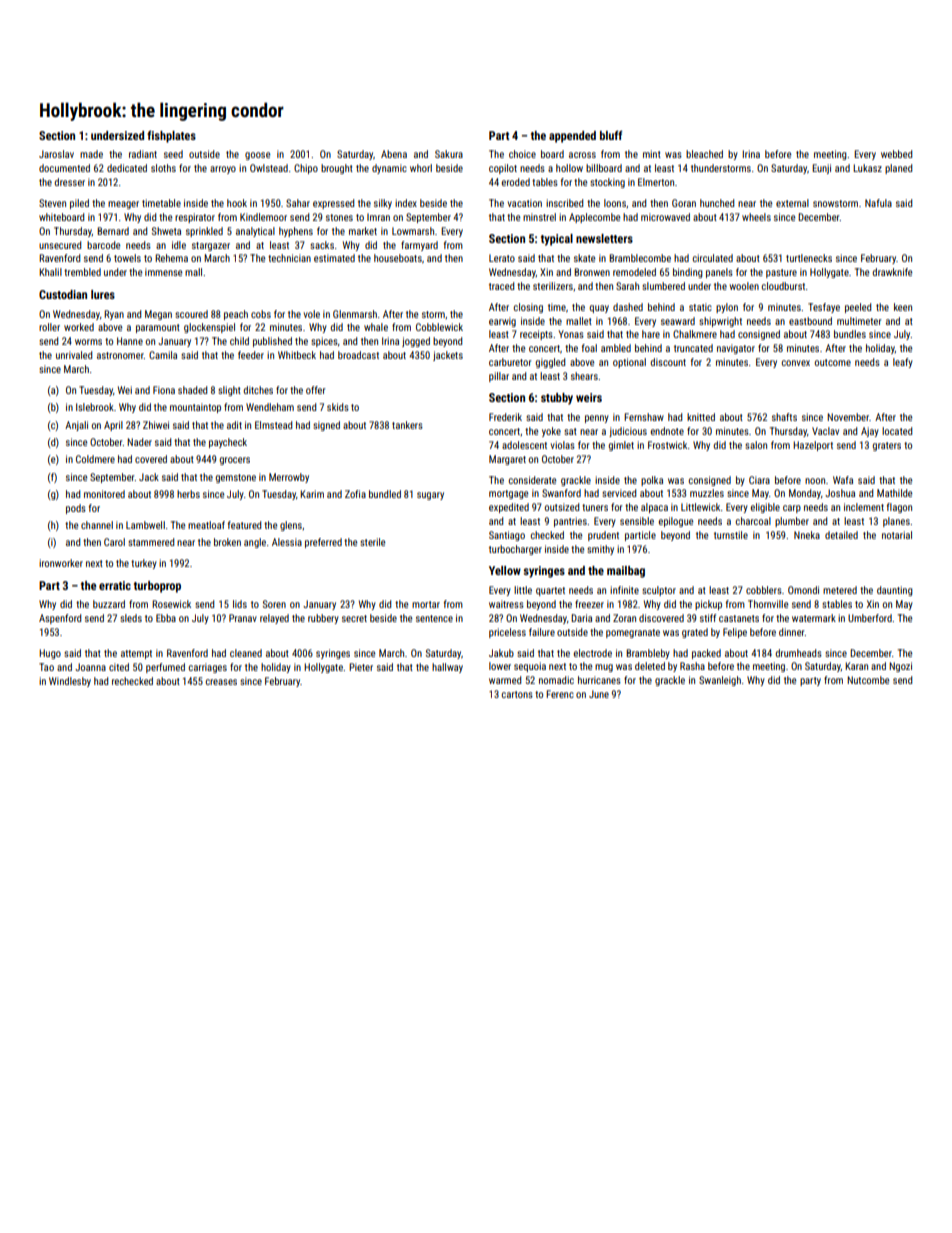  Describe the element at coordinates (237, 203) in the screenshot. I see `hook` at that location.
